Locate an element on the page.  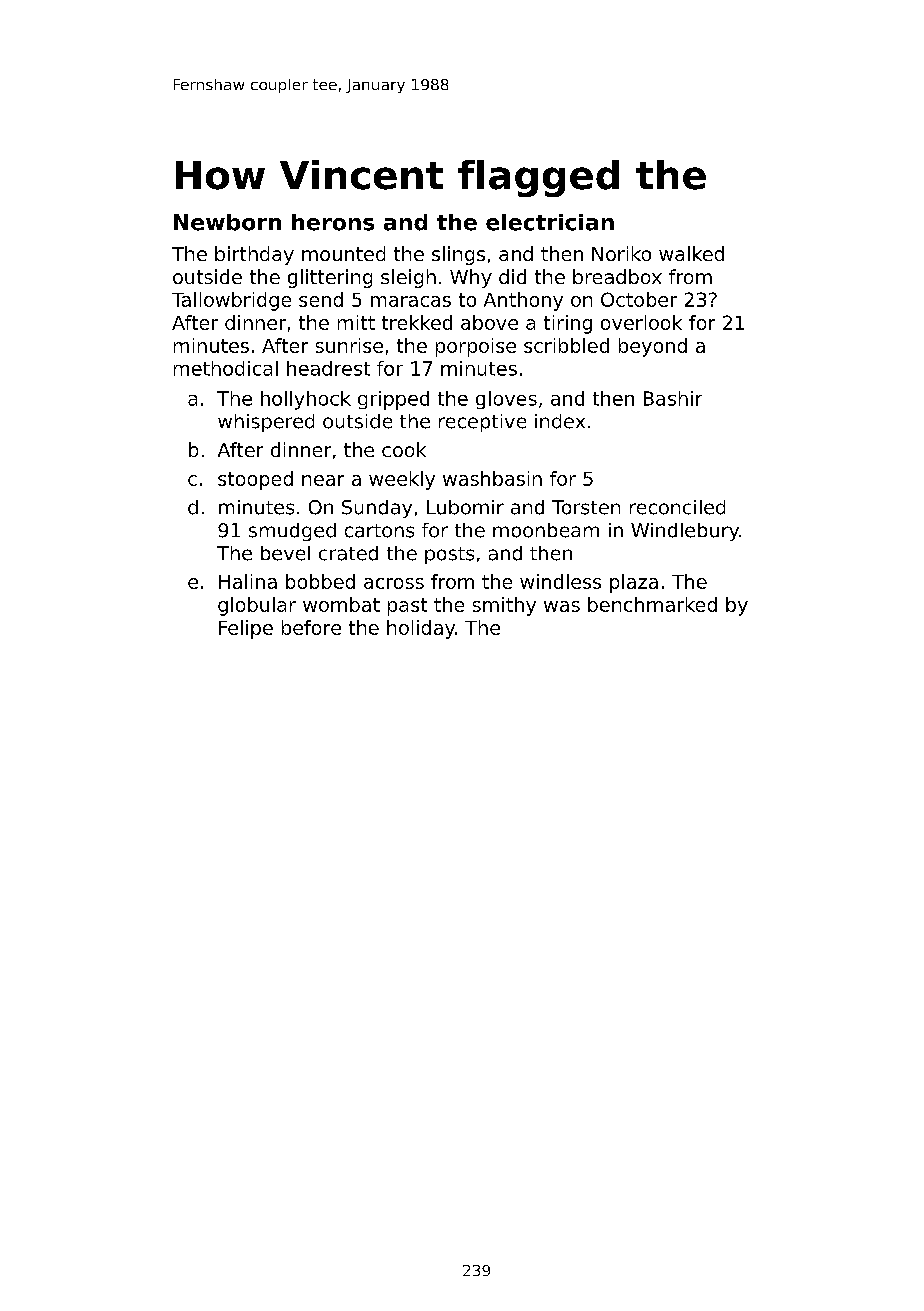
index is located at coordinates (560, 421).
